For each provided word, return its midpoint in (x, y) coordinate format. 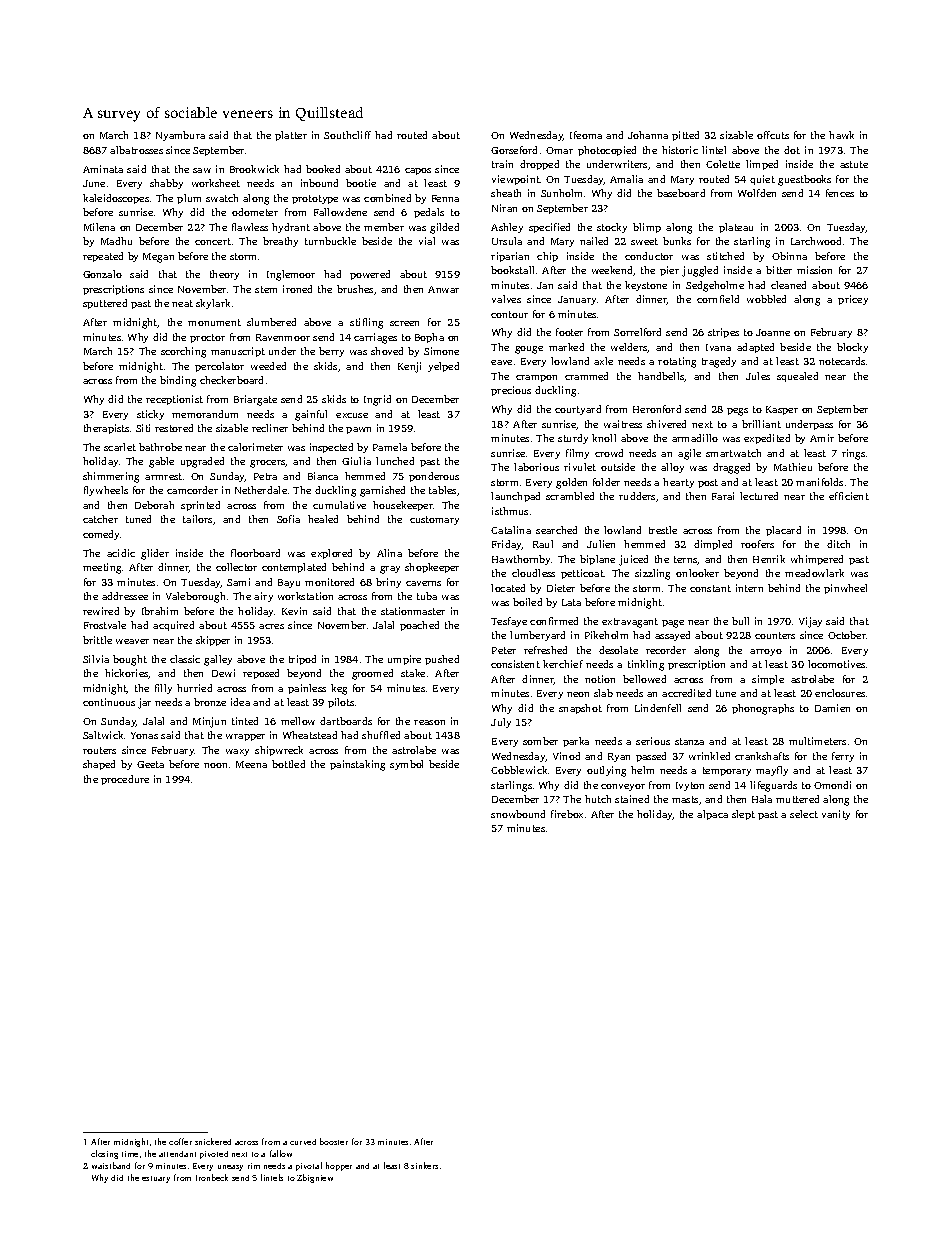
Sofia (288, 519)
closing (104, 1154)
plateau (736, 228)
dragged (731, 468)
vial (427, 241)
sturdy (573, 439)
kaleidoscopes (116, 199)
